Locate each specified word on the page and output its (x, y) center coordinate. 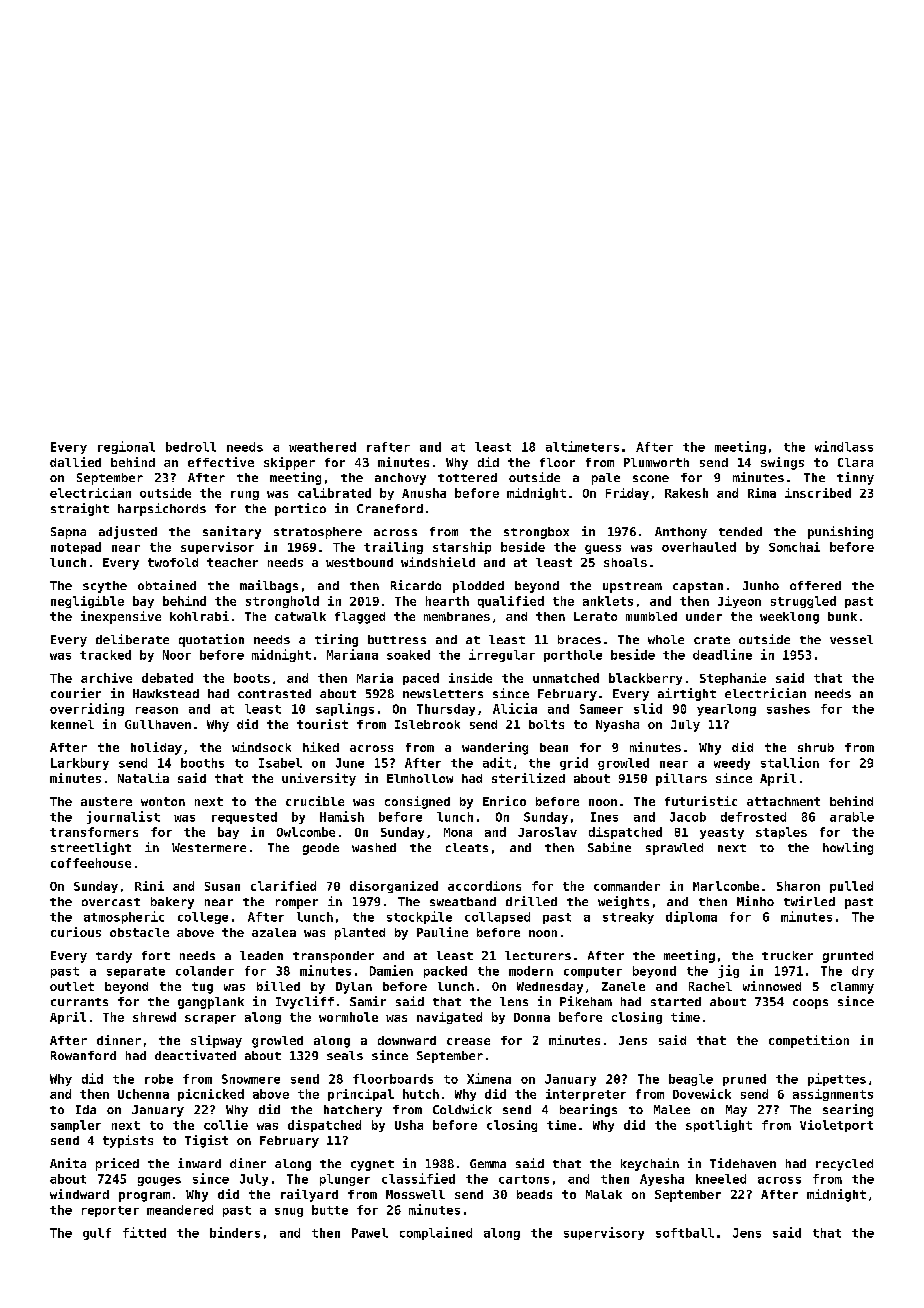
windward (79, 1194)
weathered (322, 447)
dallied (75, 462)
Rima (762, 493)
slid (648, 708)
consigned (417, 802)
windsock (261, 747)
